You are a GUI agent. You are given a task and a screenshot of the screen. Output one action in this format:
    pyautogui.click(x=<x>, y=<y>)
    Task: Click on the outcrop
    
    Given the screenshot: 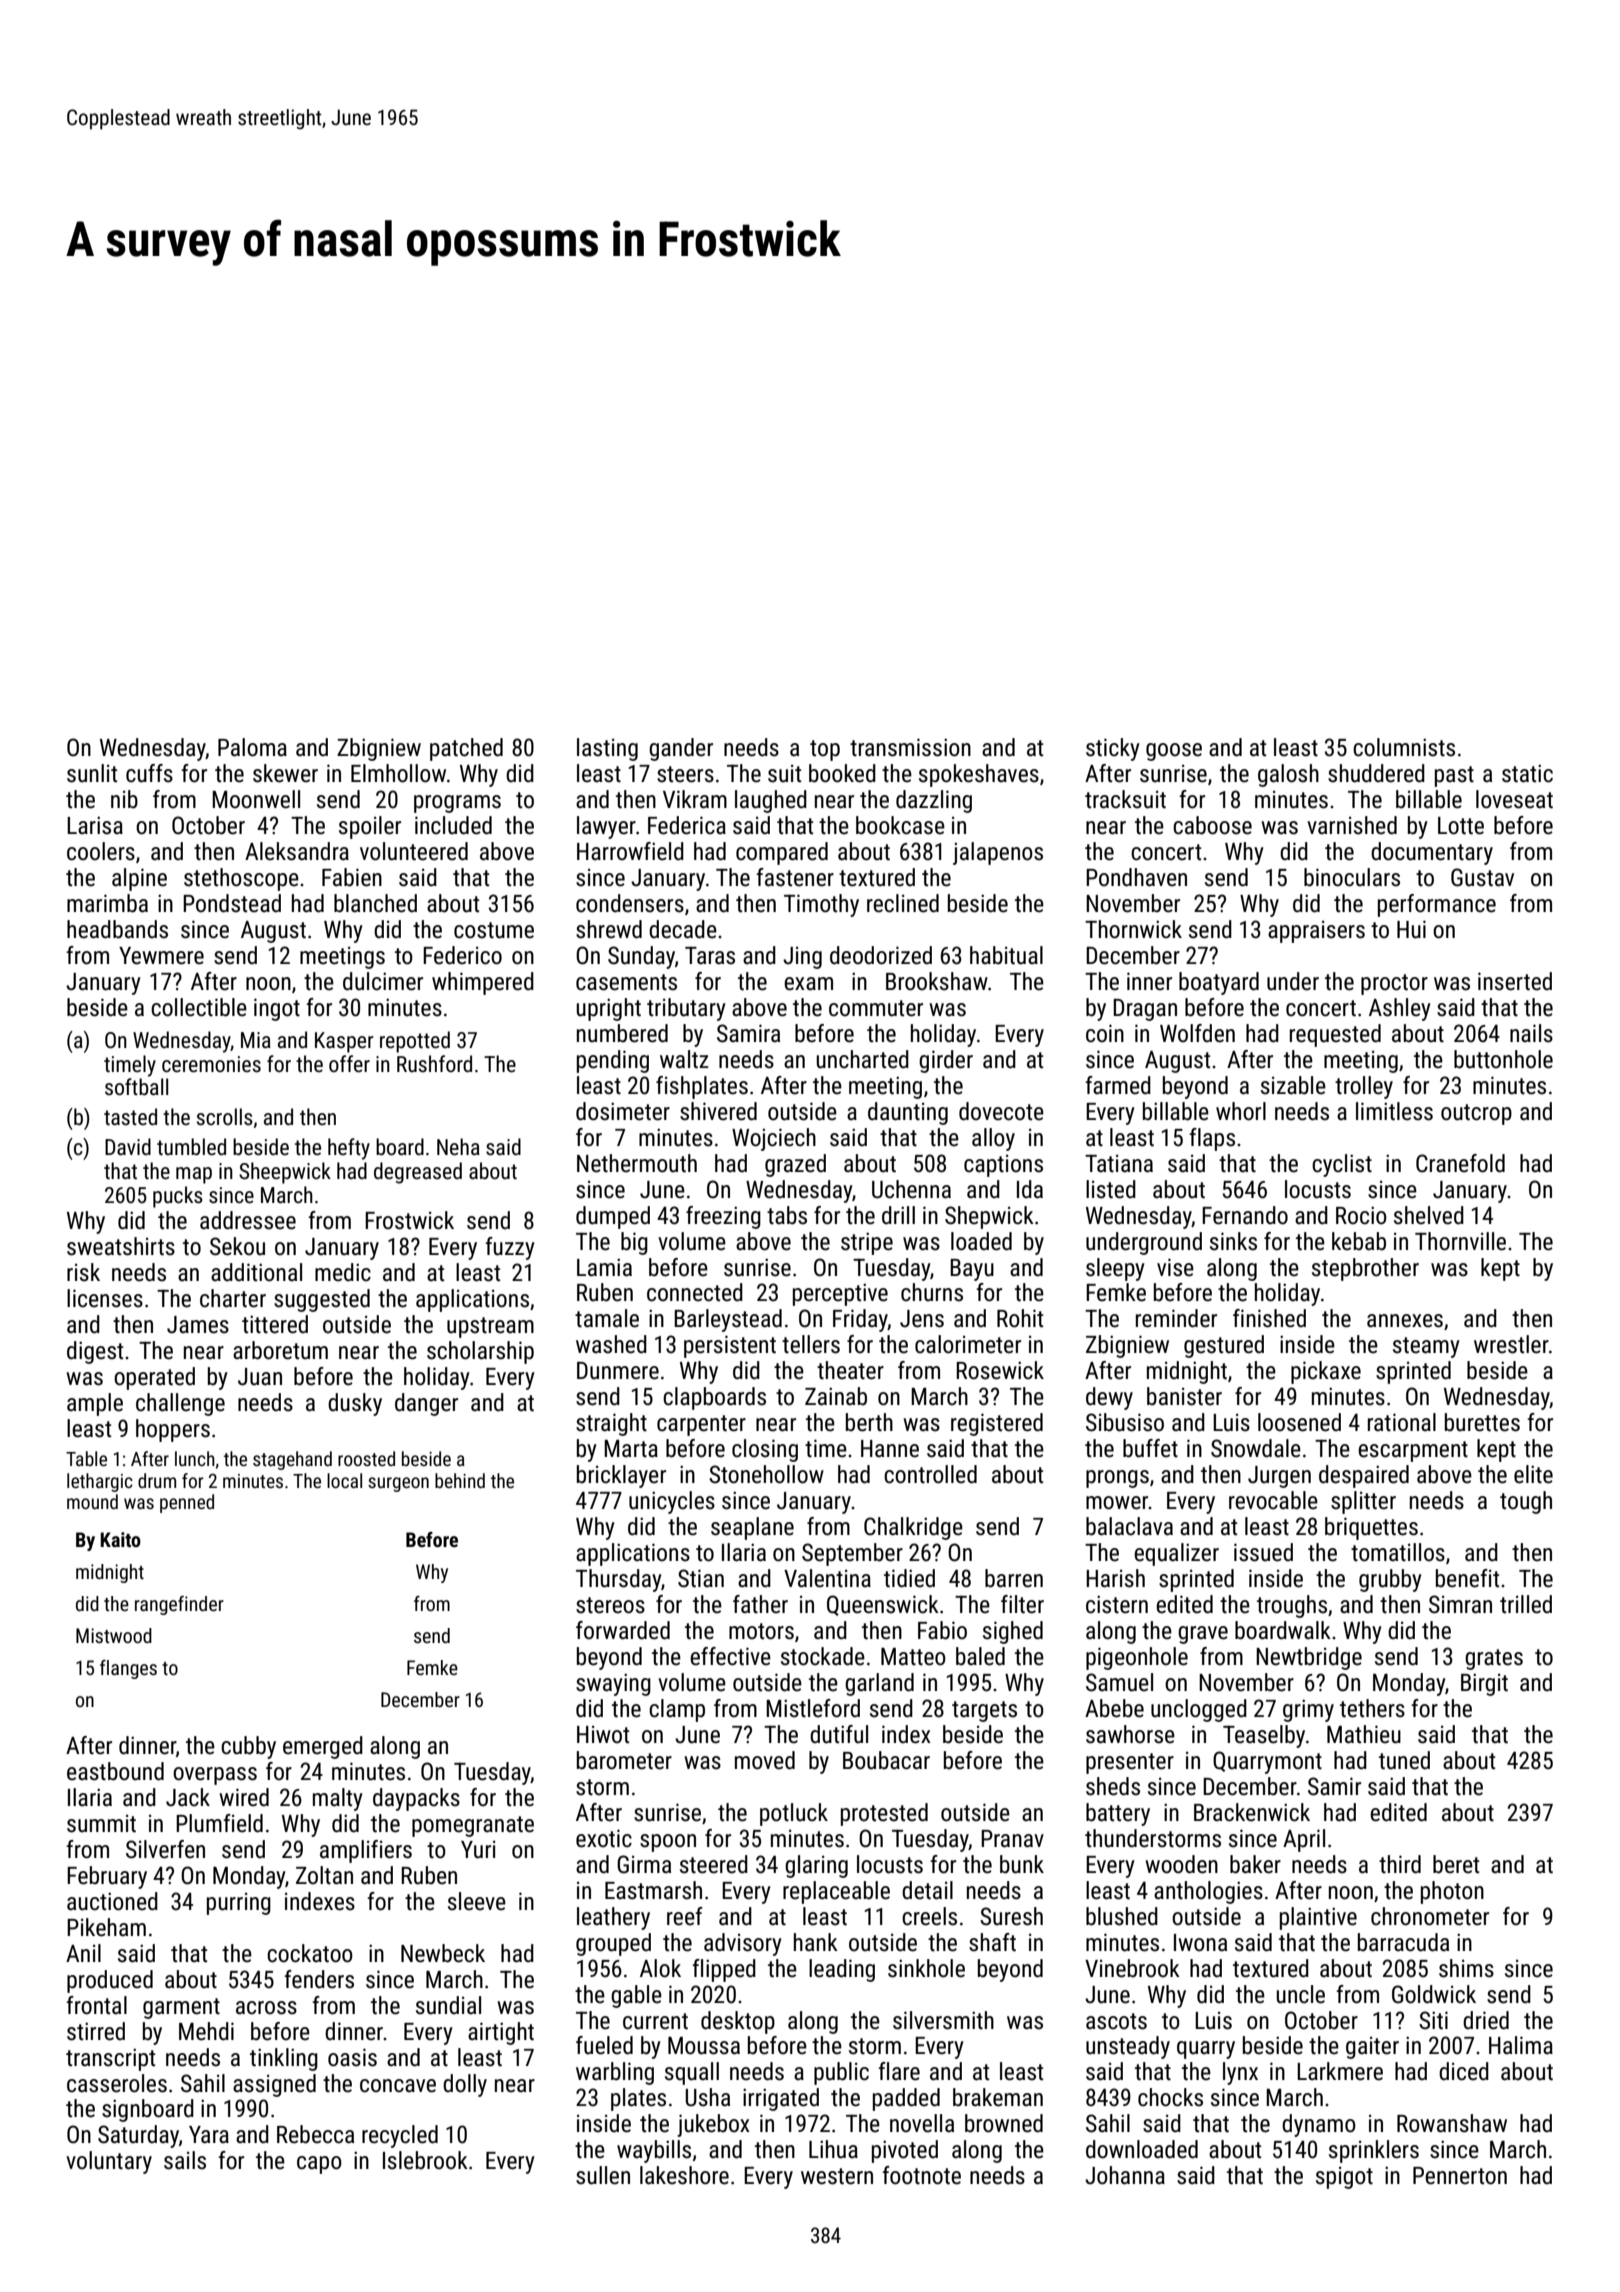 What is the action you would take?
    pyautogui.click(x=1476, y=1114)
